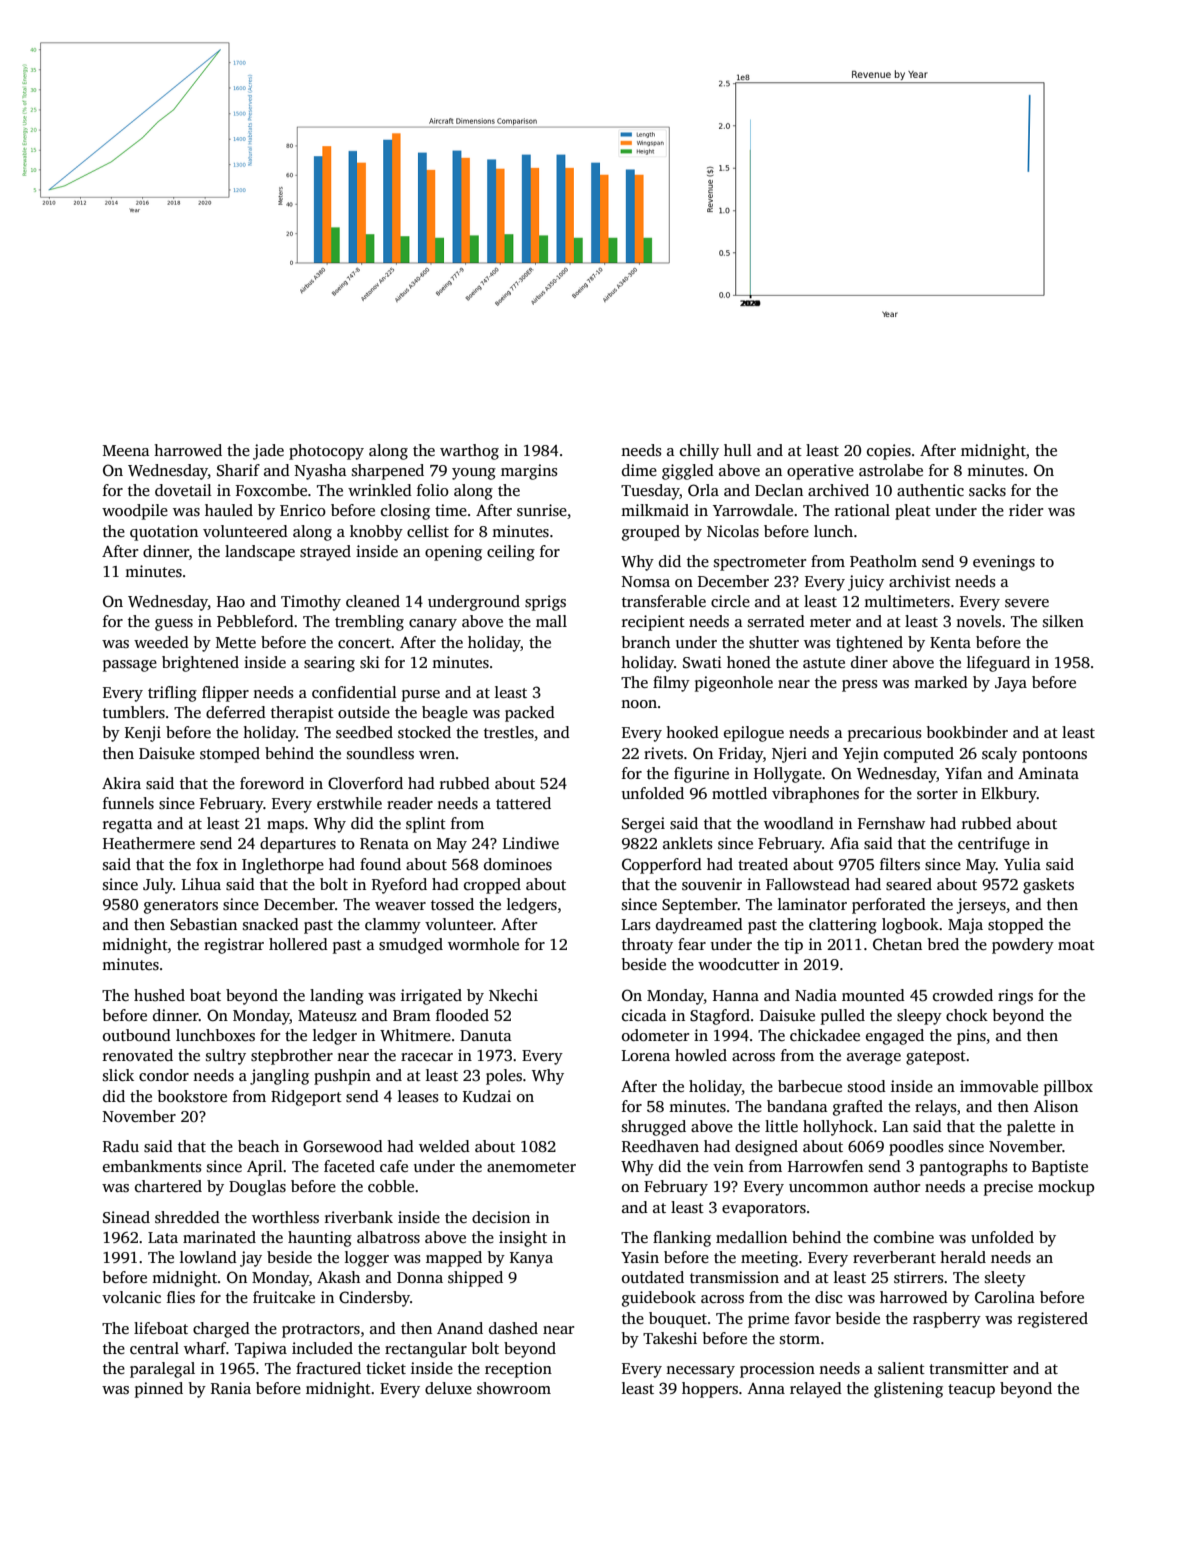 The width and height of the page is (1198, 1550). Describe the element at coordinates (192, 1096) in the page. I see `bookstore` at that location.
